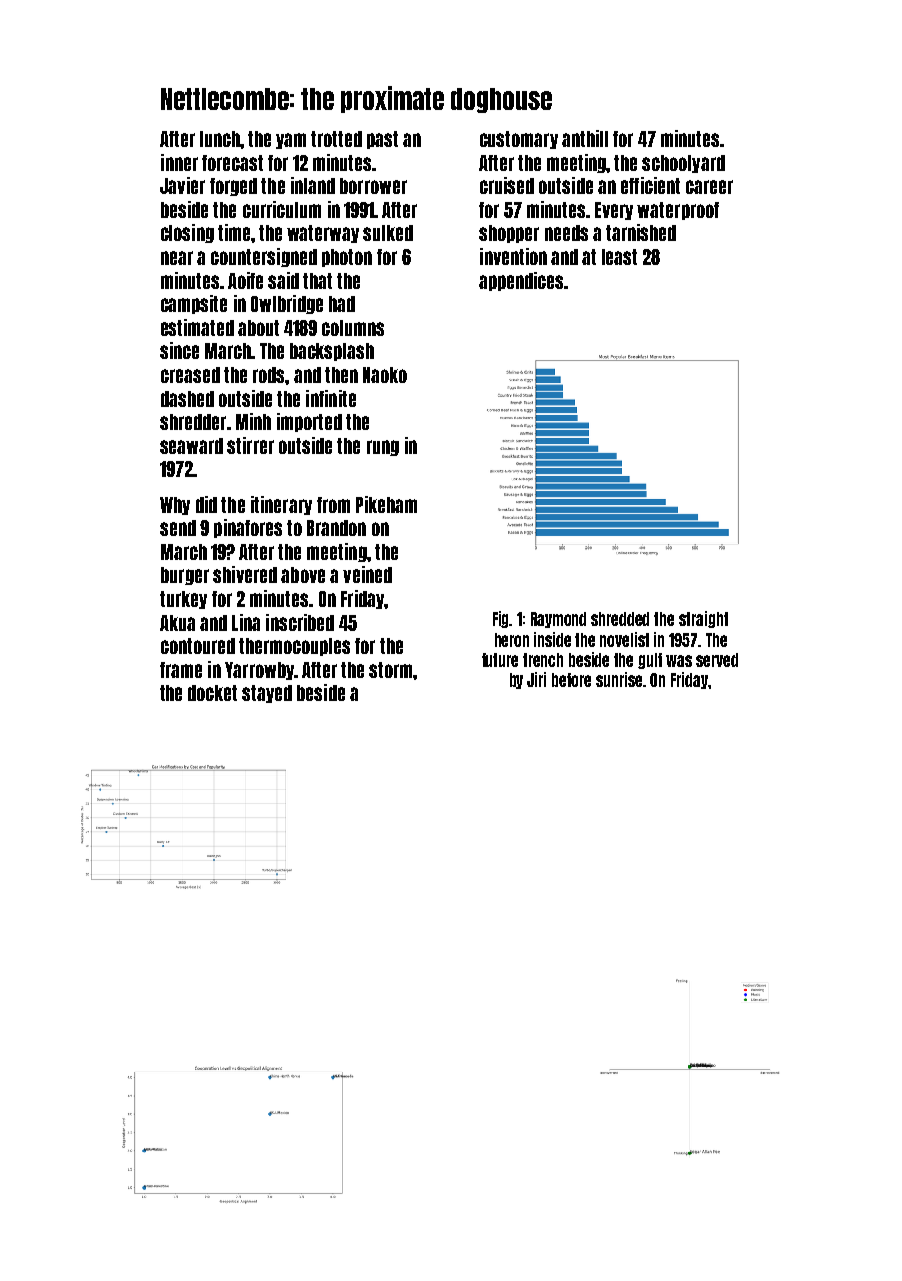 The image size is (902, 1281). What do you see at coordinates (679, 661) in the document?
I see `was` at bounding box center [679, 661].
